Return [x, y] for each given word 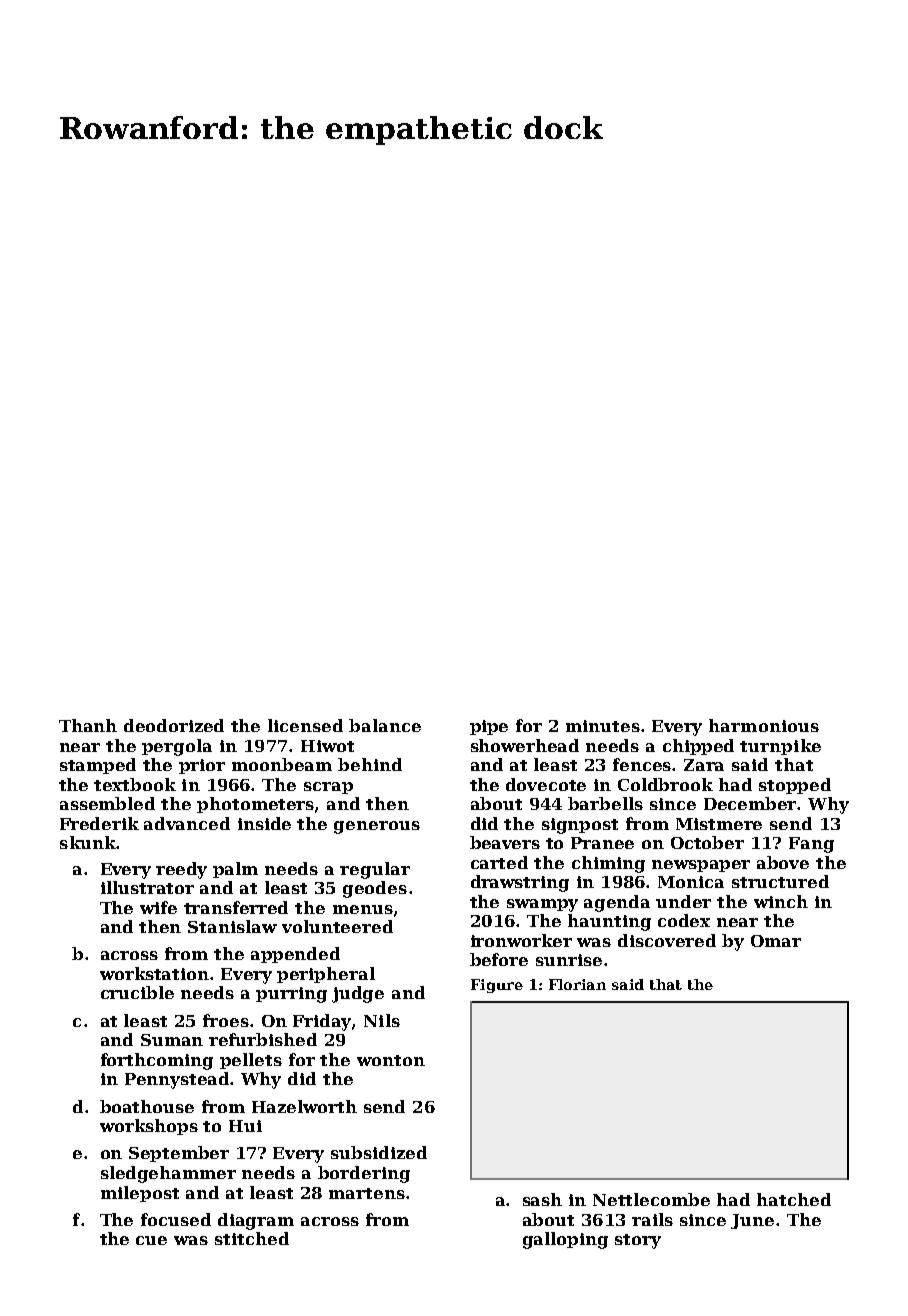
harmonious [764, 725]
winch [781, 901]
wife [158, 907]
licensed [305, 725]
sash [542, 1199]
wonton [391, 1060]
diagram [256, 1221]
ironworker [521, 940]
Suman [172, 1040]
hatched [794, 1199]
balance [385, 725]
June [752, 1221]
